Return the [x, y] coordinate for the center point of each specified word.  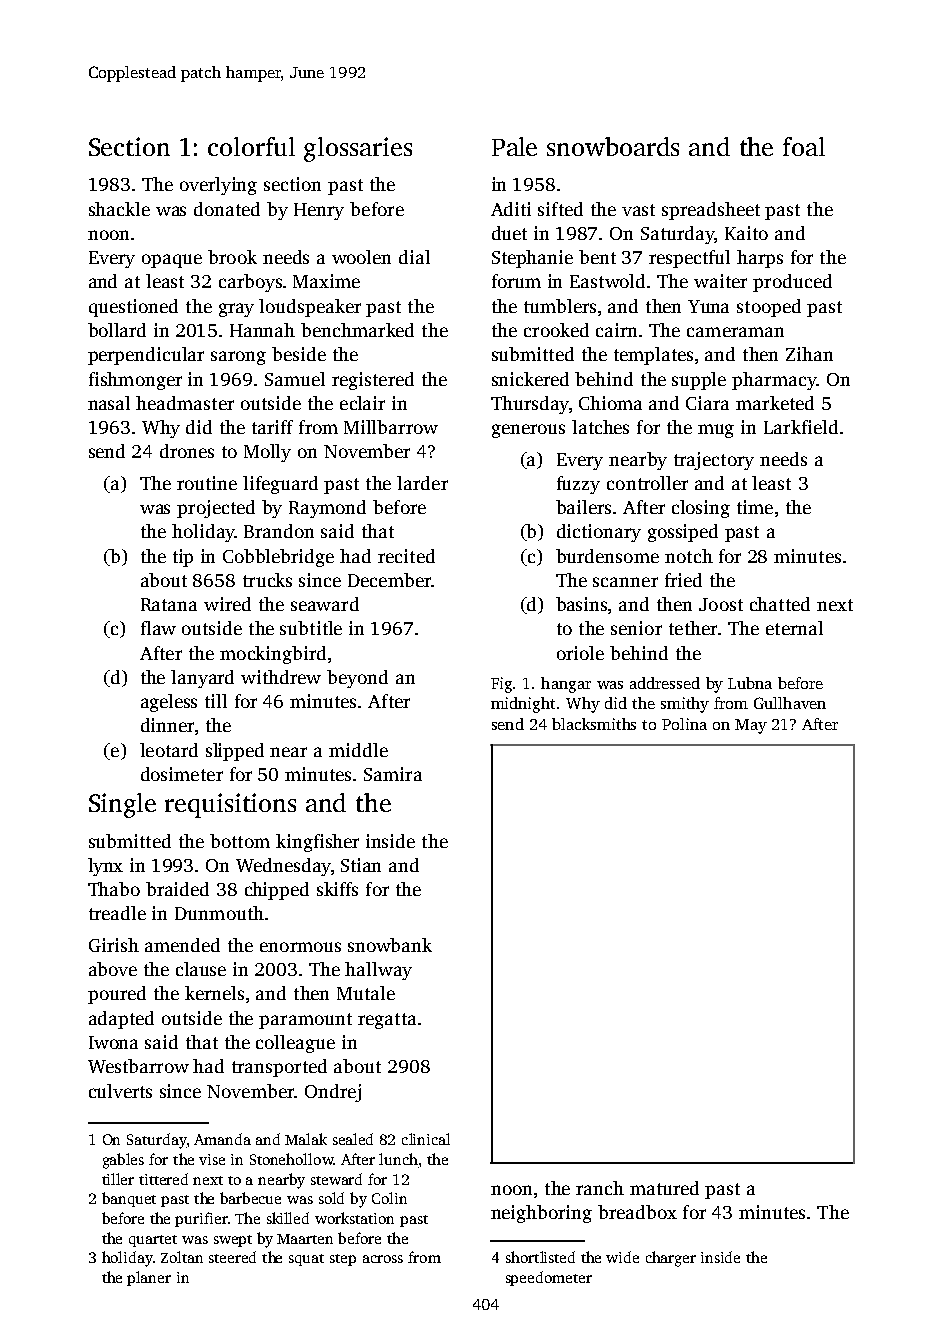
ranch [600, 1188]
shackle [119, 209]
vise [212, 1159]
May [751, 726]
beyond [357, 679]
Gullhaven [790, 703]
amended [182, 945]
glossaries [358, 149]
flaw [158, 628]
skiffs [337, 889]
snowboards [613, 146]
